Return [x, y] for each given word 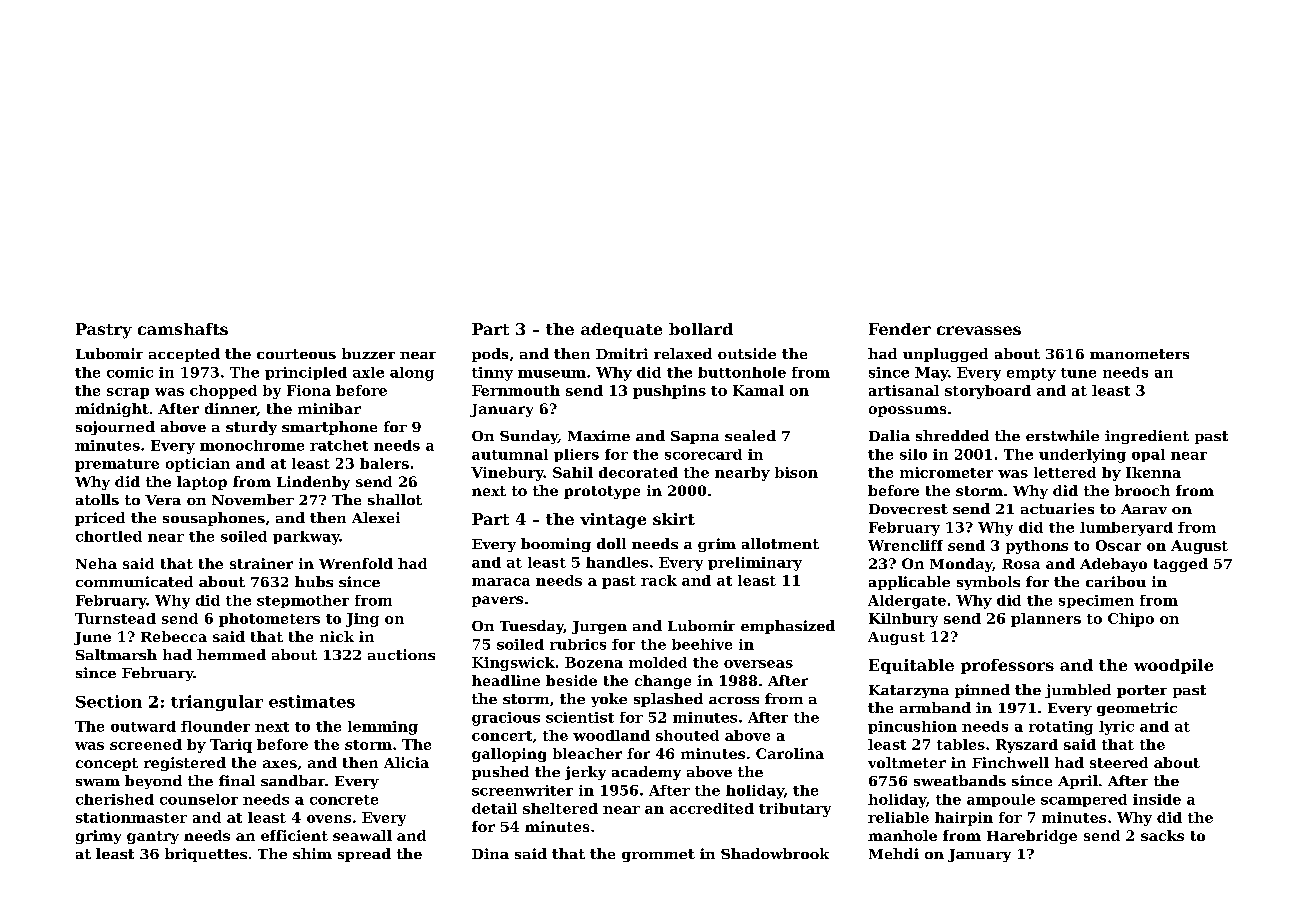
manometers [1139, 354]
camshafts [183, 329]
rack [659, 580]
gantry [153, 837]
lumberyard [1126, 529]
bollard [701, 329]
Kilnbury [903, 620]
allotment [780, 543]
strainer [261, 563]
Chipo [1131, 620]
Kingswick [513, 664]
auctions [401, 654]
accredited [712, 808]
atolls [97, 499]
